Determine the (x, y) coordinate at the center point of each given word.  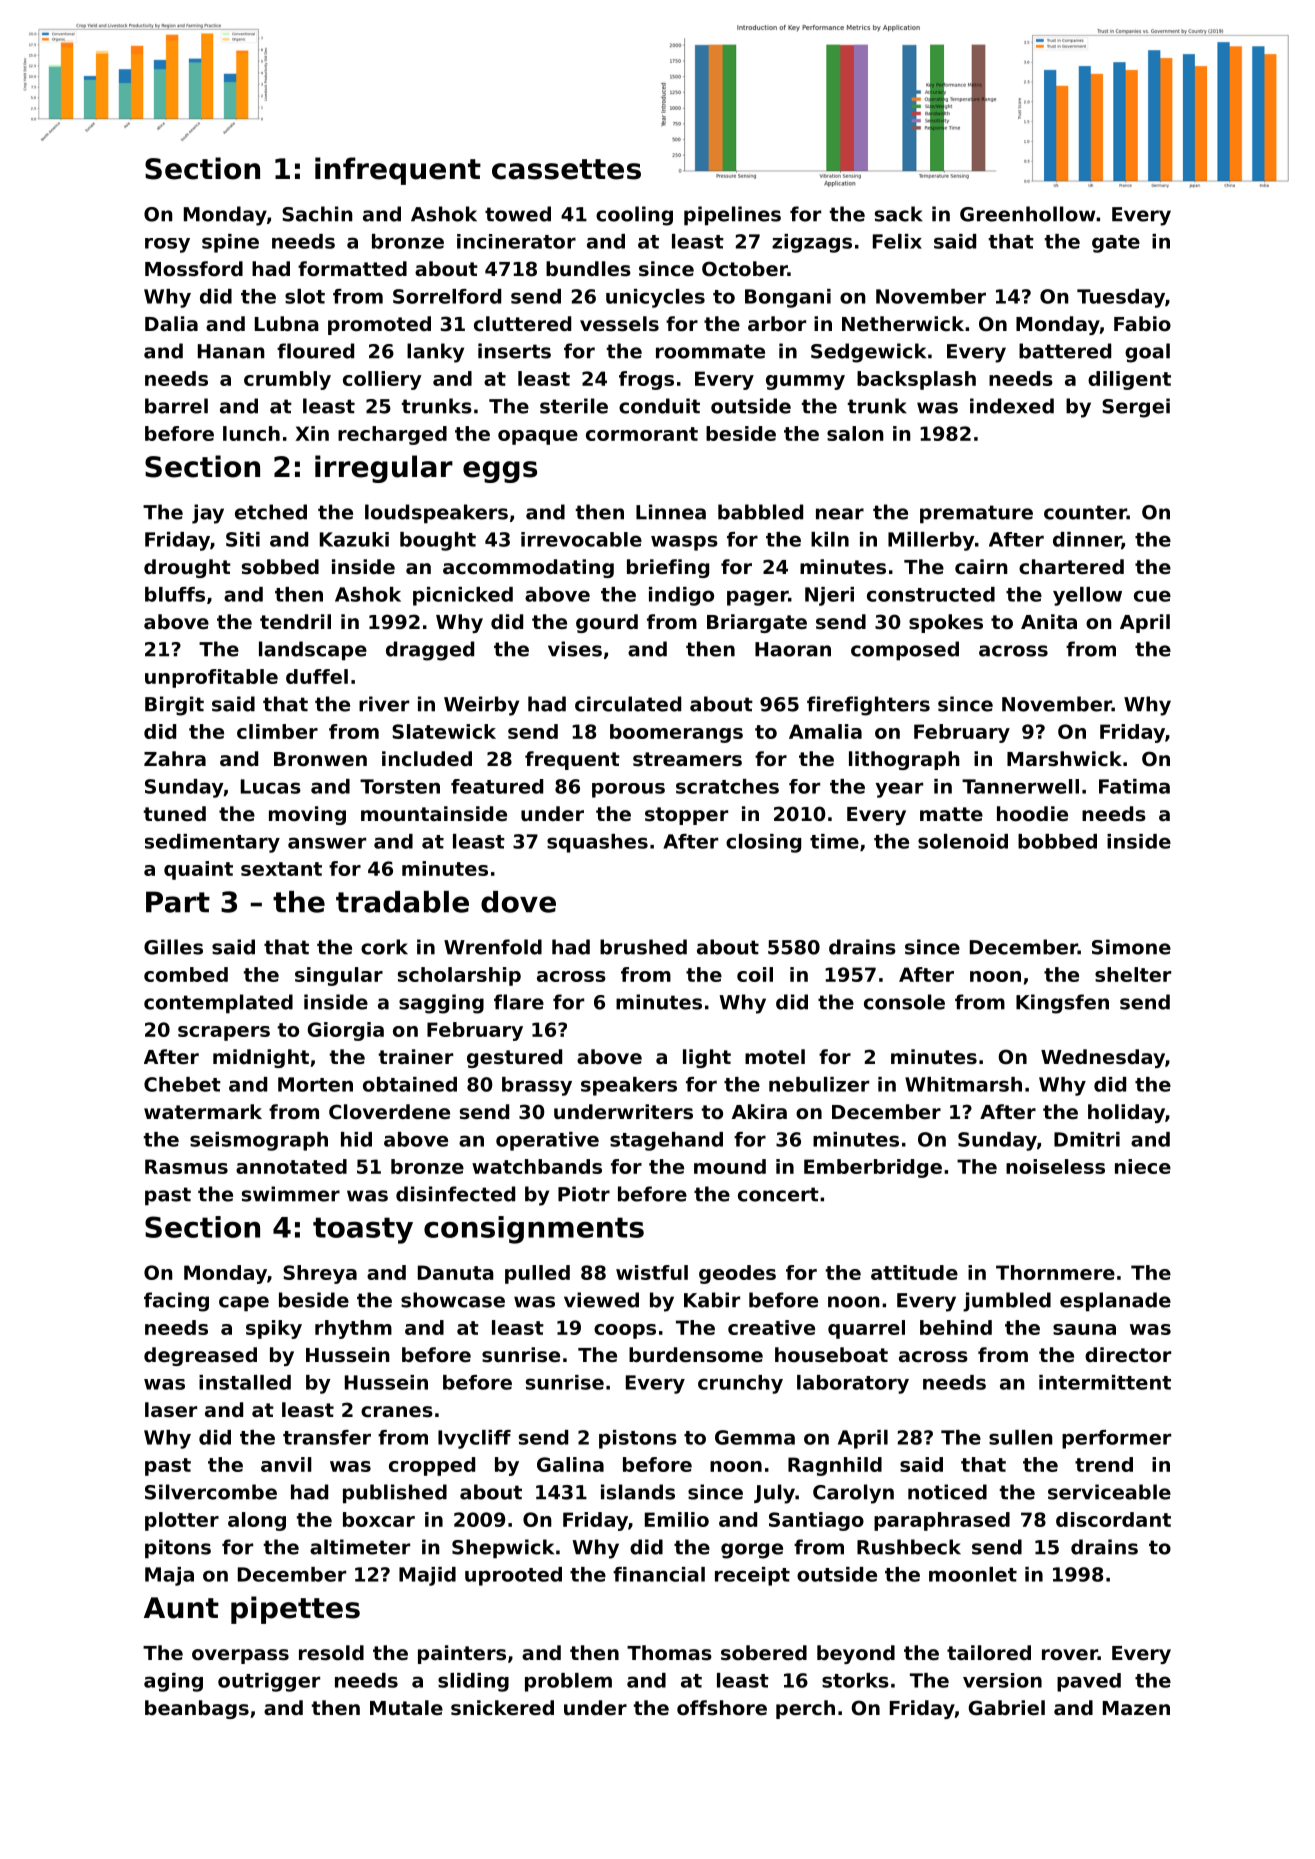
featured (497, 786)
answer (327, 843)
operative (547, 1141)
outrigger (269, 1682)
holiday (1126, 1113)
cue (1152, 596)
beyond (856, 1654)
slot (305, 296)
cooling (634, 216)
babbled (760, 512)
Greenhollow (1027, 214)
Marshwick (1064, 759)
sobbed (280, 567)
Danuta (456, 1272)
